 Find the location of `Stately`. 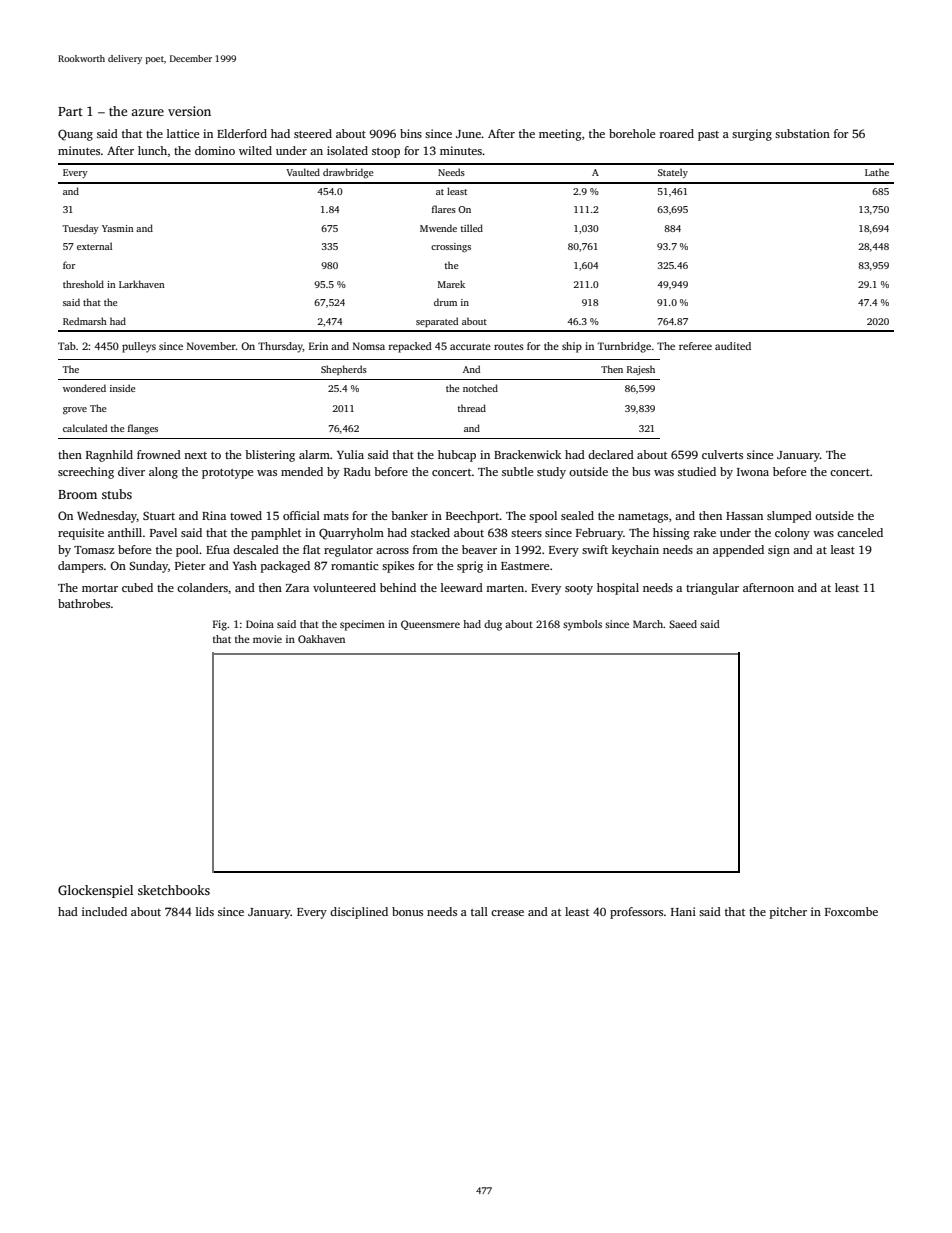

Stately is located at coordinates (673, 173).
